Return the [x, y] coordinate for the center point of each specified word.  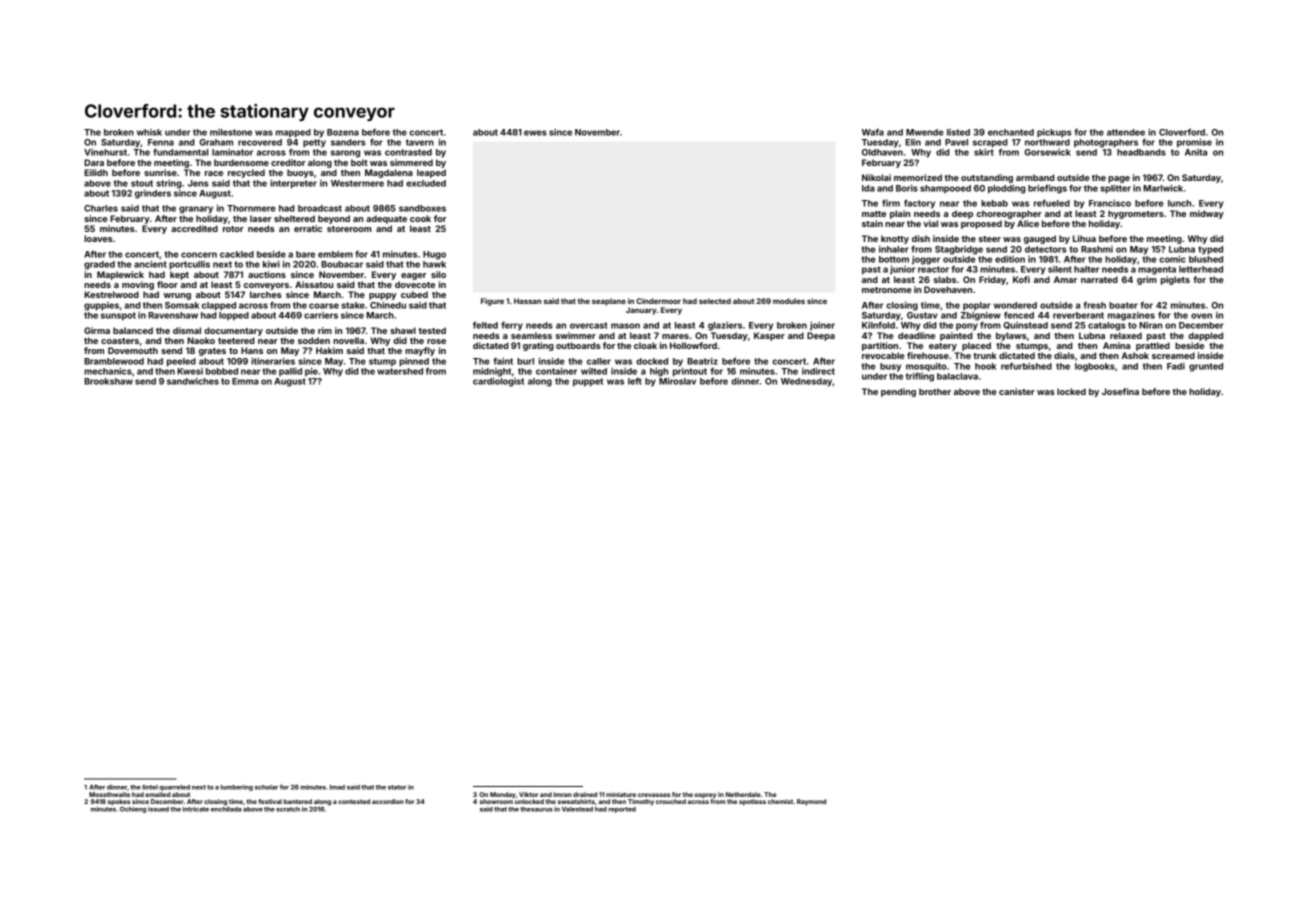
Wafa [873, 132]
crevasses [654, 795]
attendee [1126, 132]
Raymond [811, 802]
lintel [150, 787]
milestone [231, 132]
